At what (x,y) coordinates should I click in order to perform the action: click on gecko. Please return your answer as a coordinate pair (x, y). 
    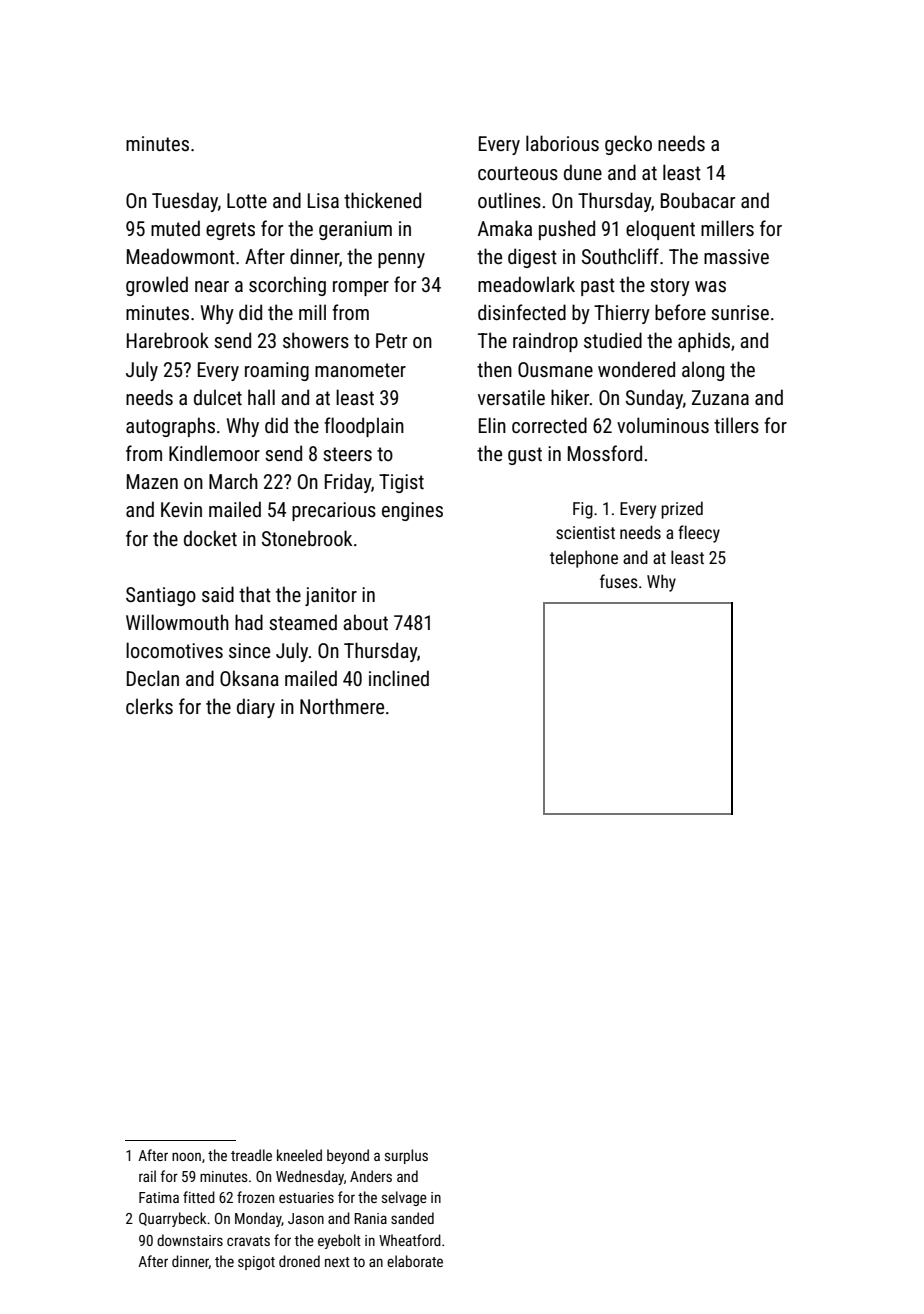
    Looking at the image, I should click on (628, 145).
